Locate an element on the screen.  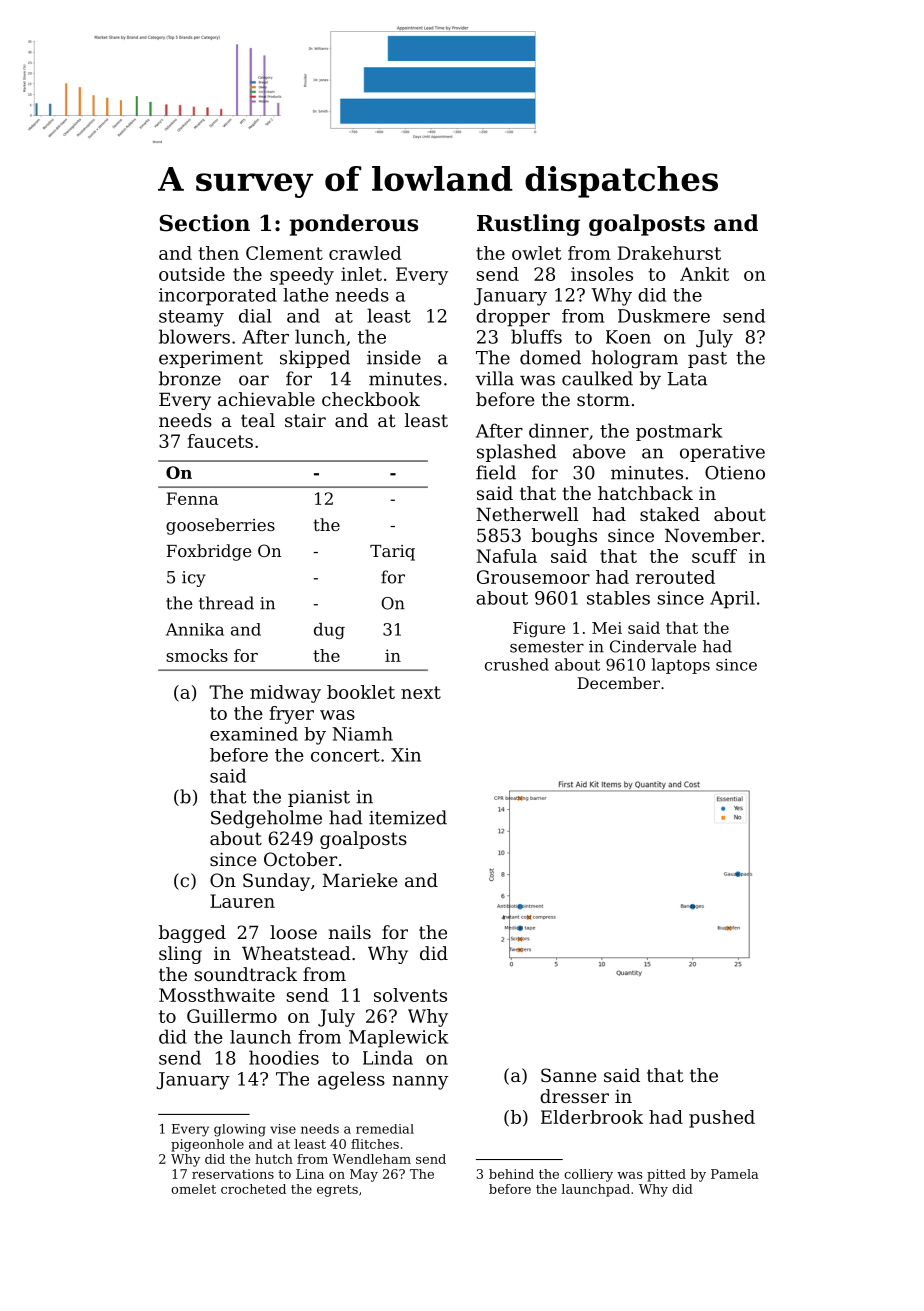
solvents is located at coordinates (410, 995).
